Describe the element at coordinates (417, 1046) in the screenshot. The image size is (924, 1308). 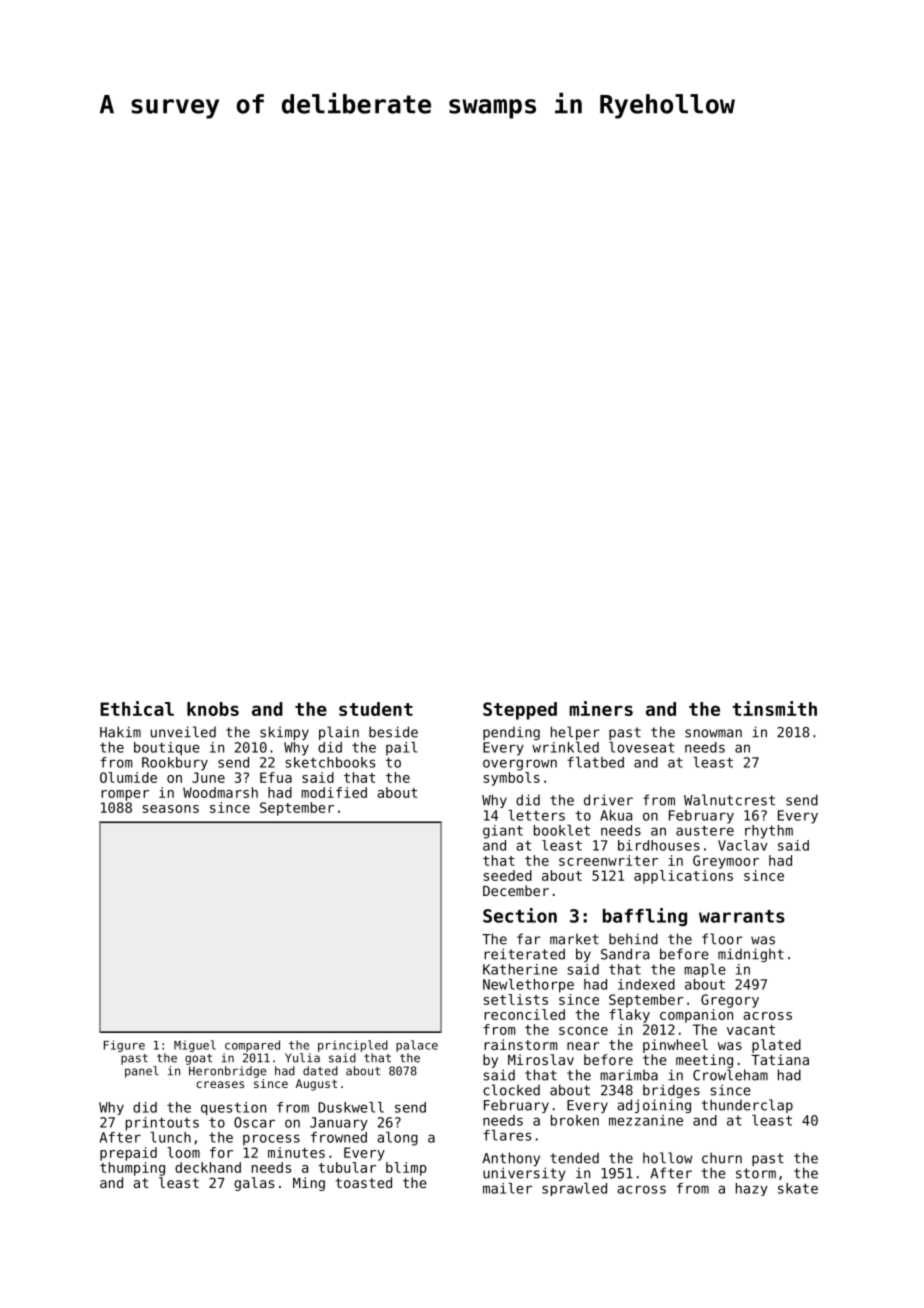
I see `palace` at that location.
